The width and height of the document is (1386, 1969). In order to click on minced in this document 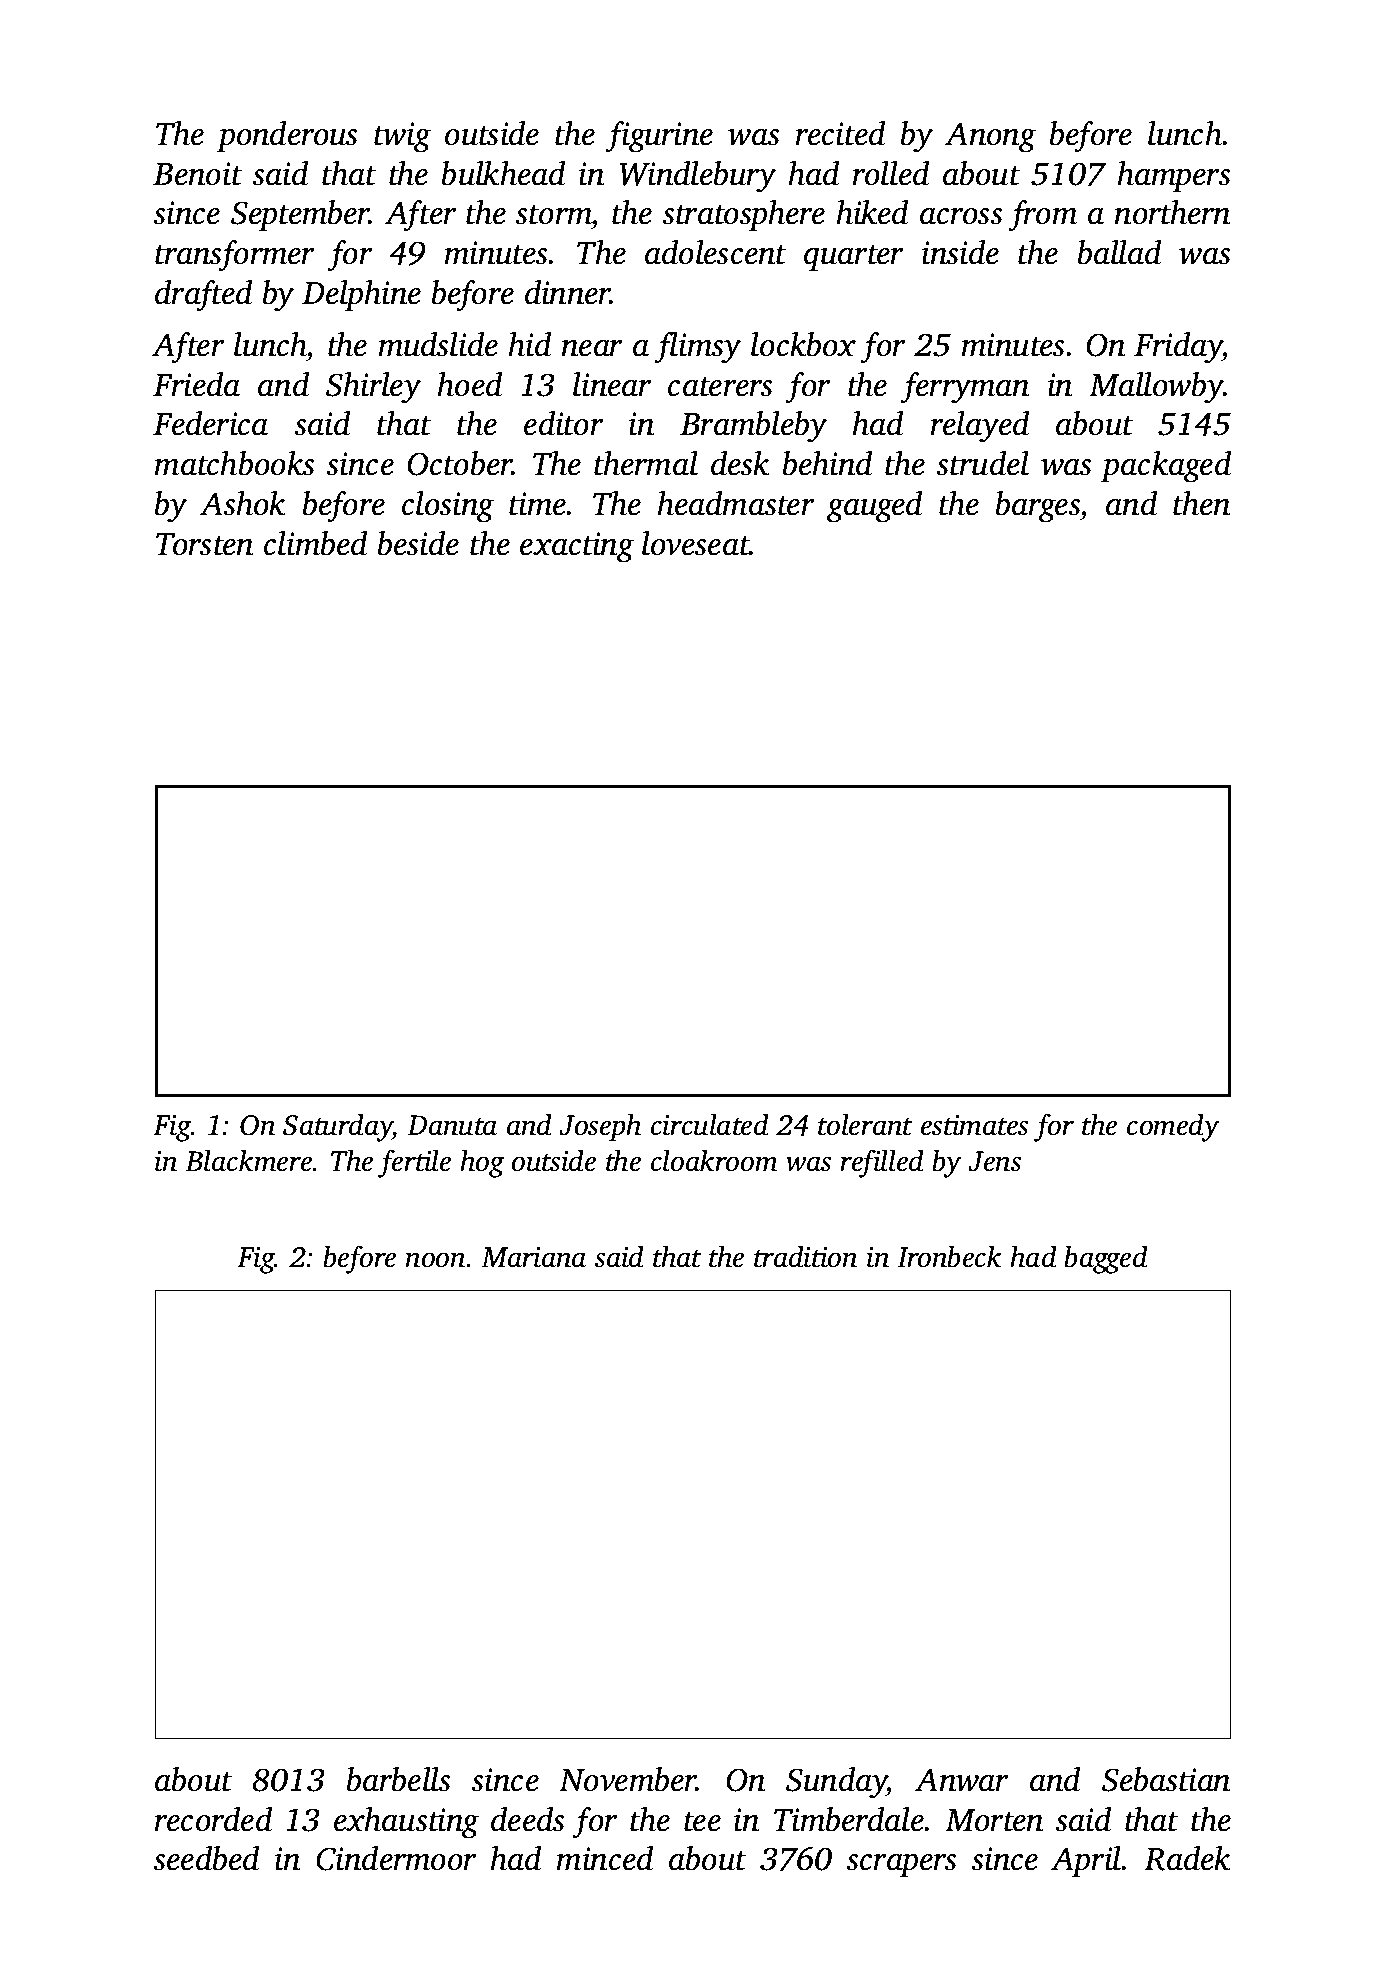, I will do `click(604, 1858)`.
